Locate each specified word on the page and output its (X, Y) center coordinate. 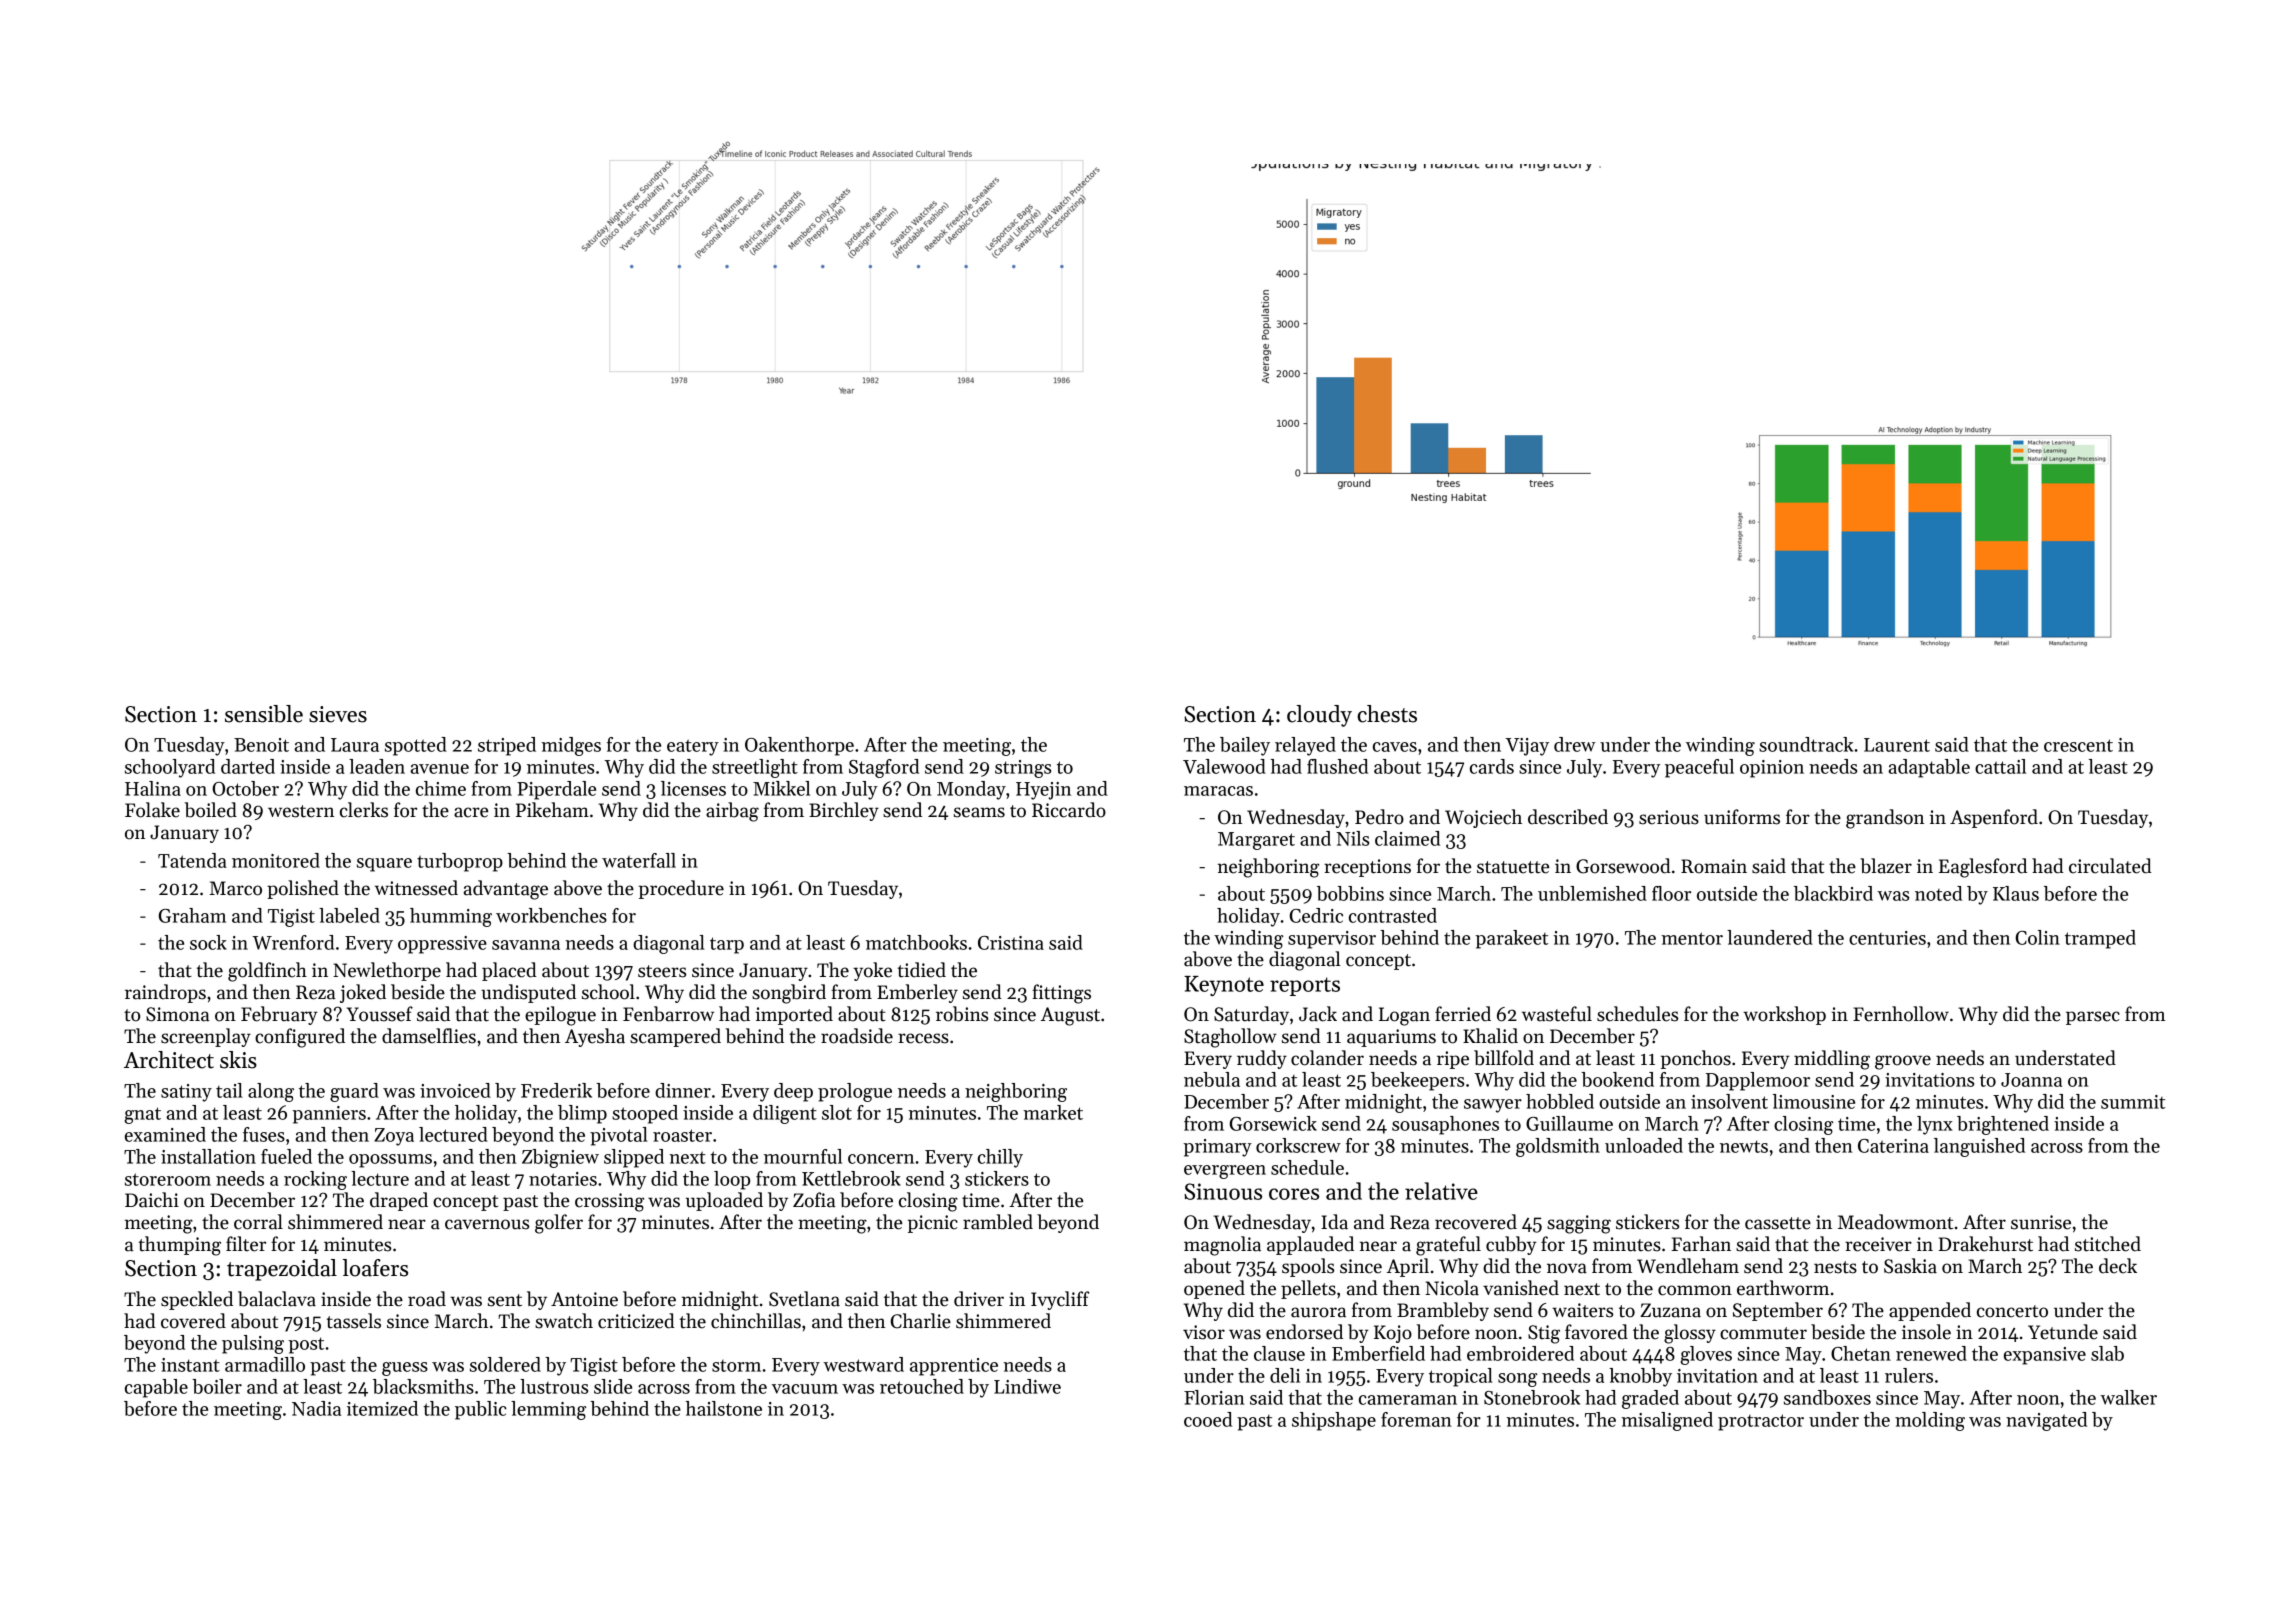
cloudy (1319, 716)
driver (979, 1299)
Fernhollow (1901, 1014)
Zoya (394, 1137)
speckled (197, 1300)
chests (1387, 714)
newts (1744, 1146)
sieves (338, 714)
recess (923, 1038)
